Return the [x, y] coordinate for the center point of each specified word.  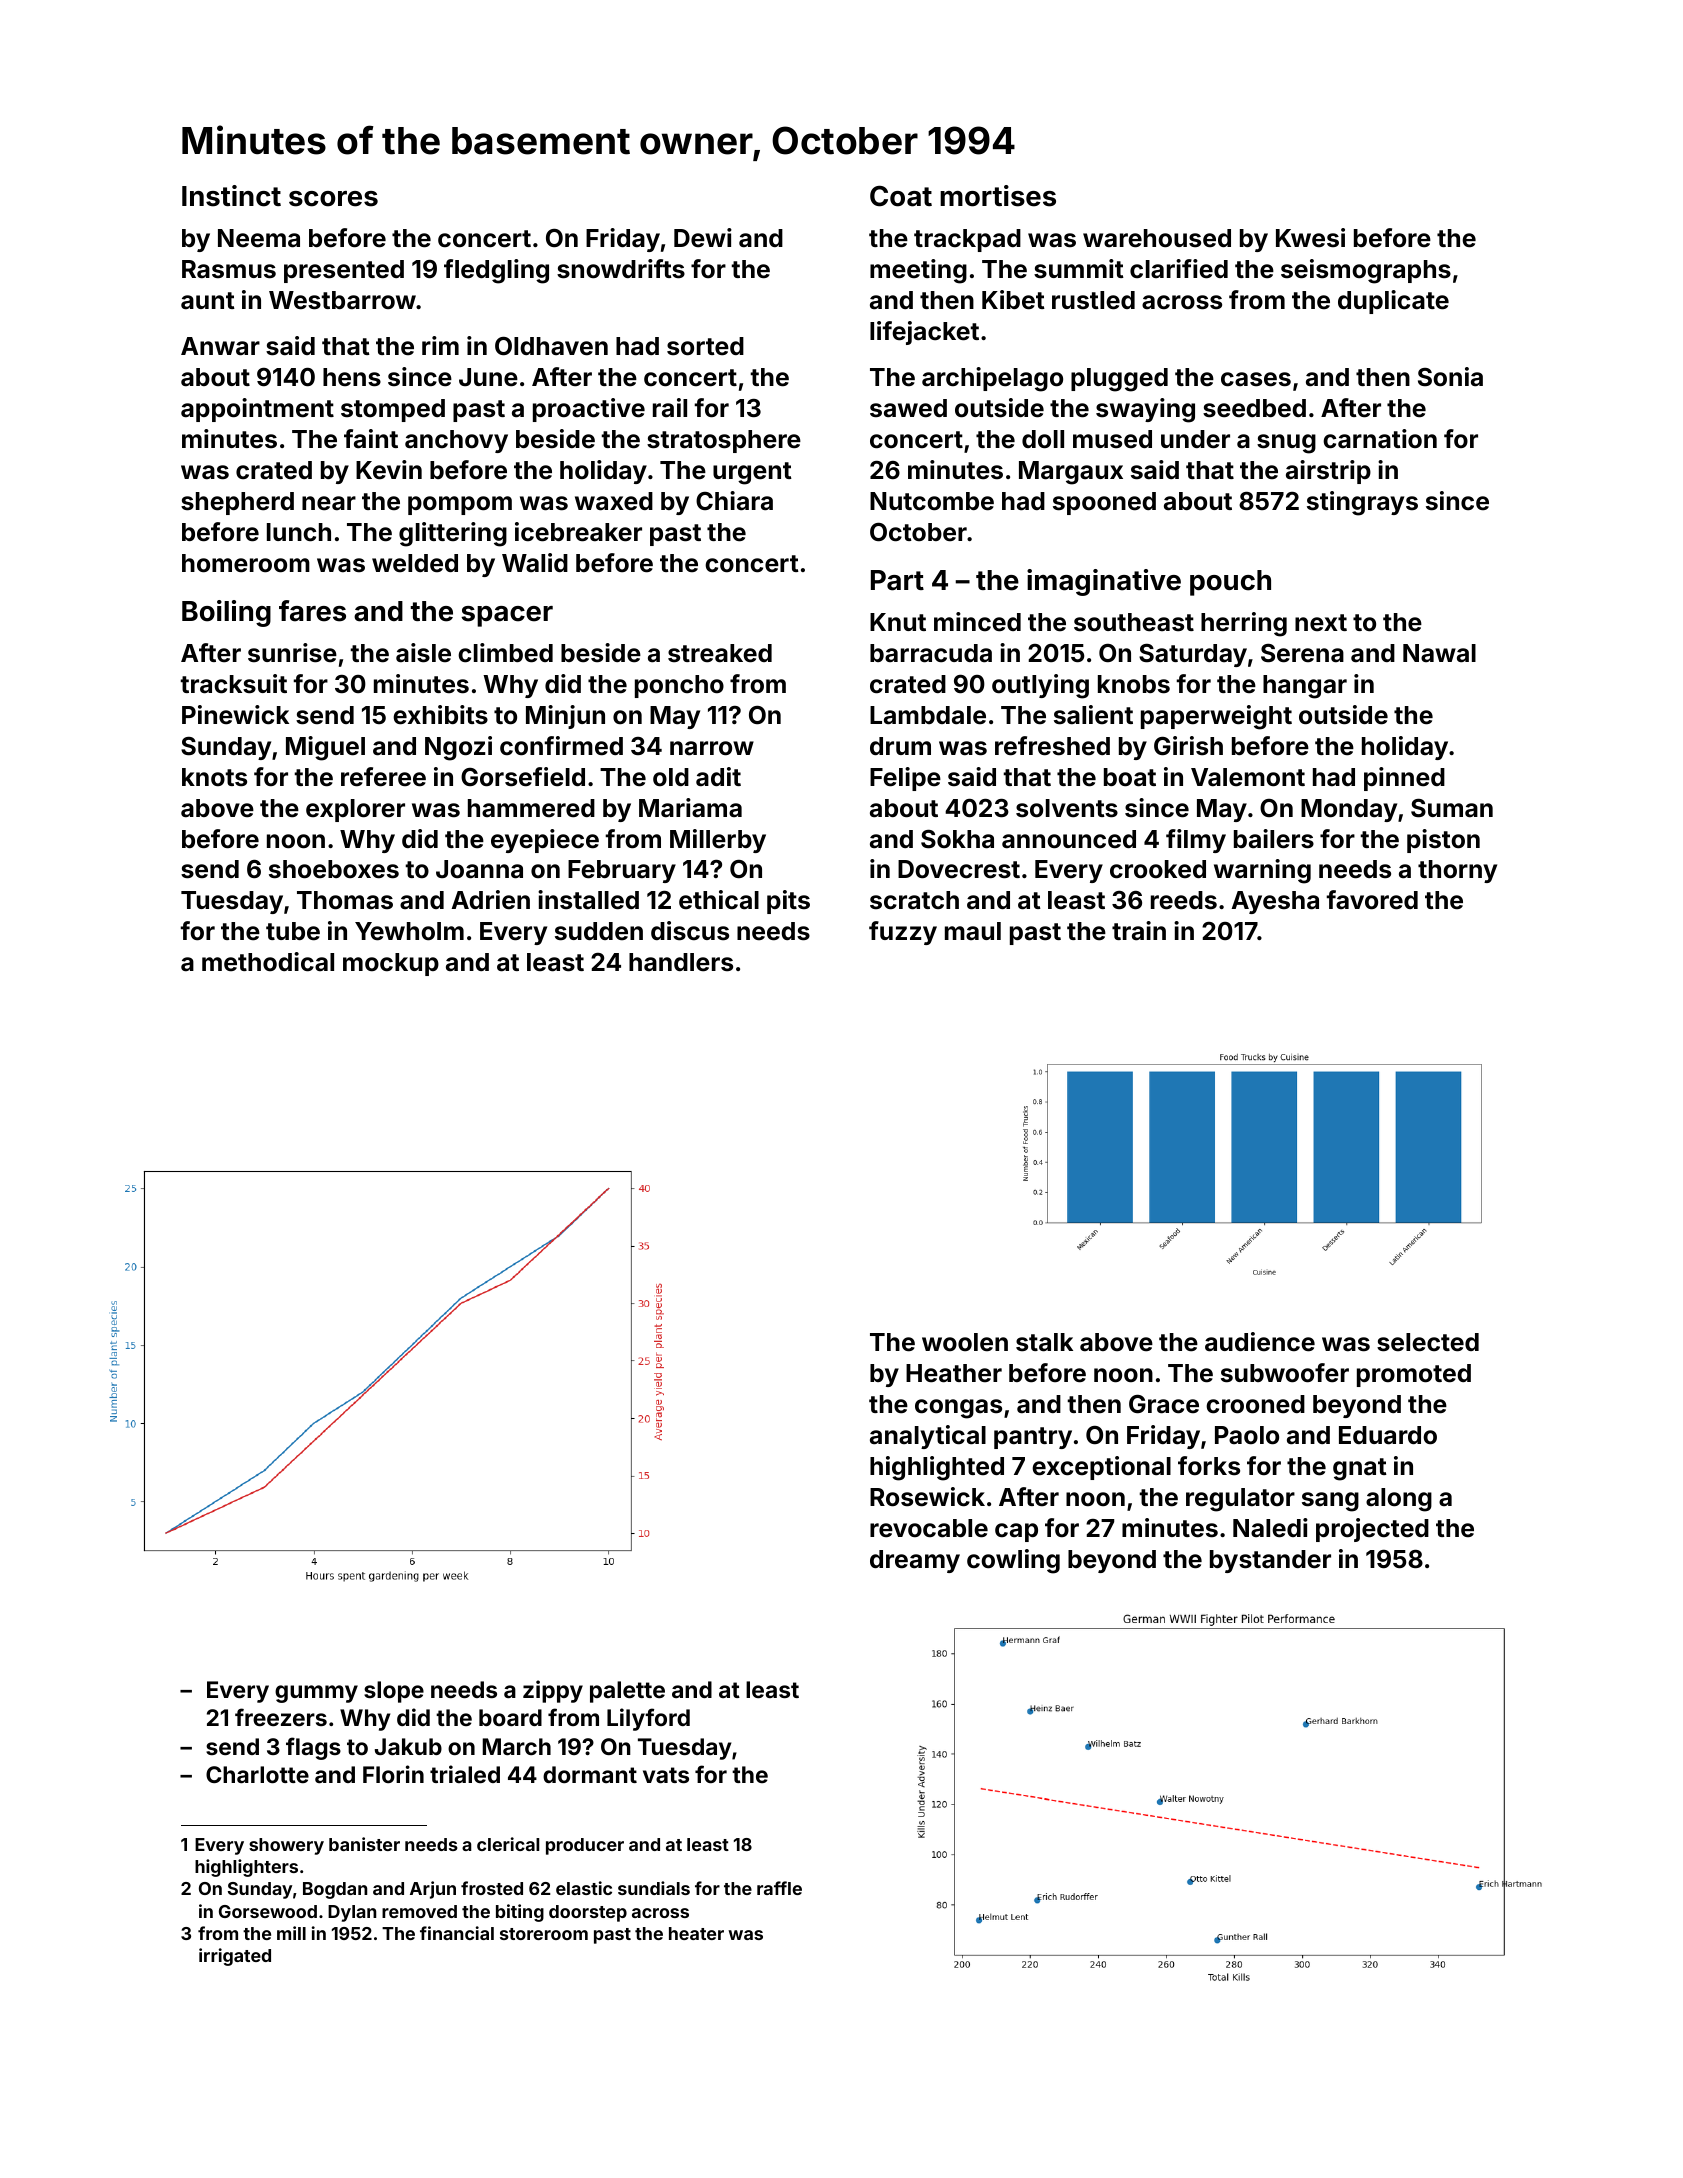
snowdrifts [621, 269]
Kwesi [1310, 238]
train [1139, 931]
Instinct [231, 196]
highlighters [246, 1868]
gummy [316, 1694]
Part [897, 580]
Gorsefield [523, 777]
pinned [1404, 779]
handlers [681, 962]
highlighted [937, 1468]
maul [973, 931]
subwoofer [1285, 1373]
